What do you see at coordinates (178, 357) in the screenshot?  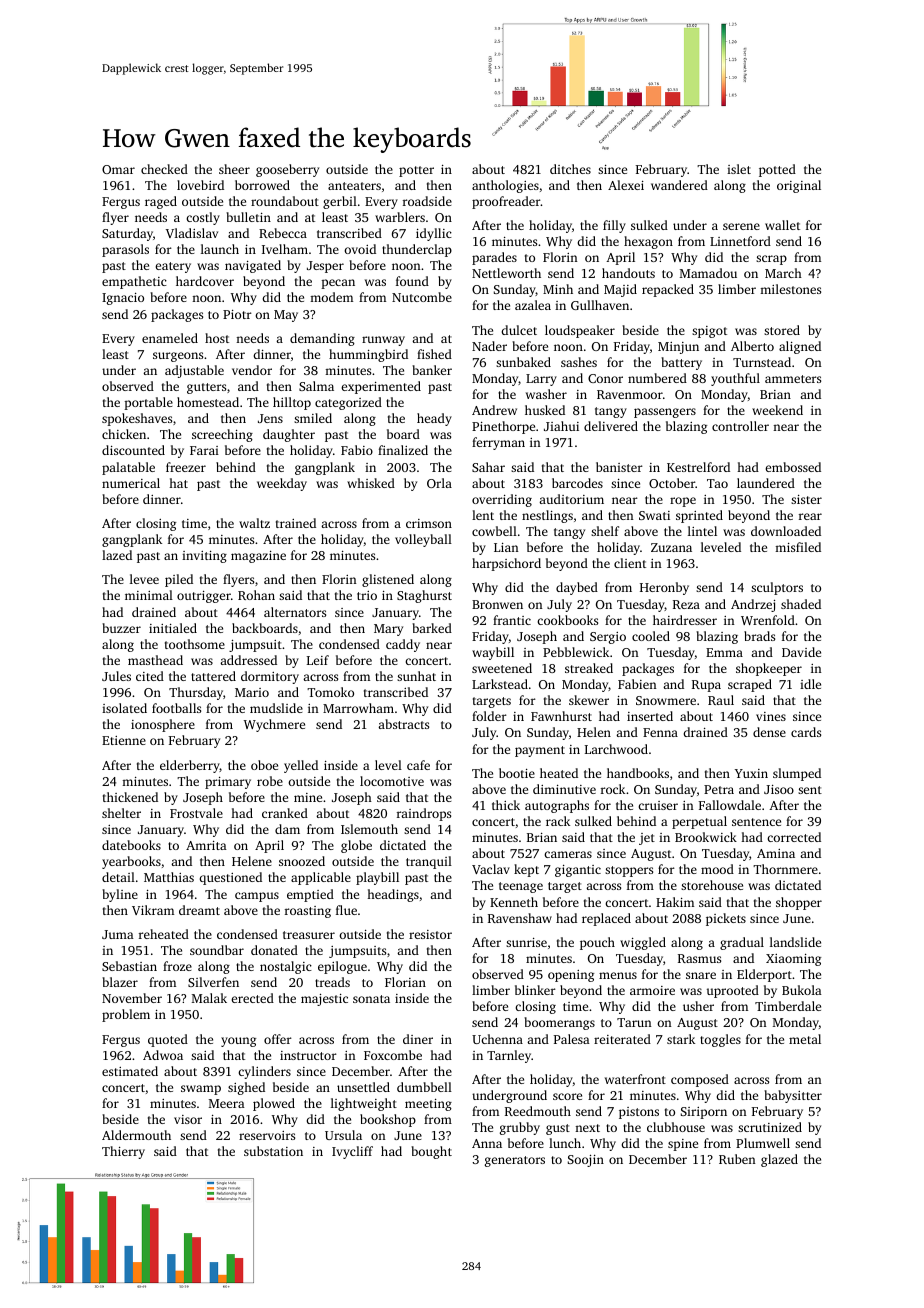 I see `surgeons` at bounding box center [178, 357].
